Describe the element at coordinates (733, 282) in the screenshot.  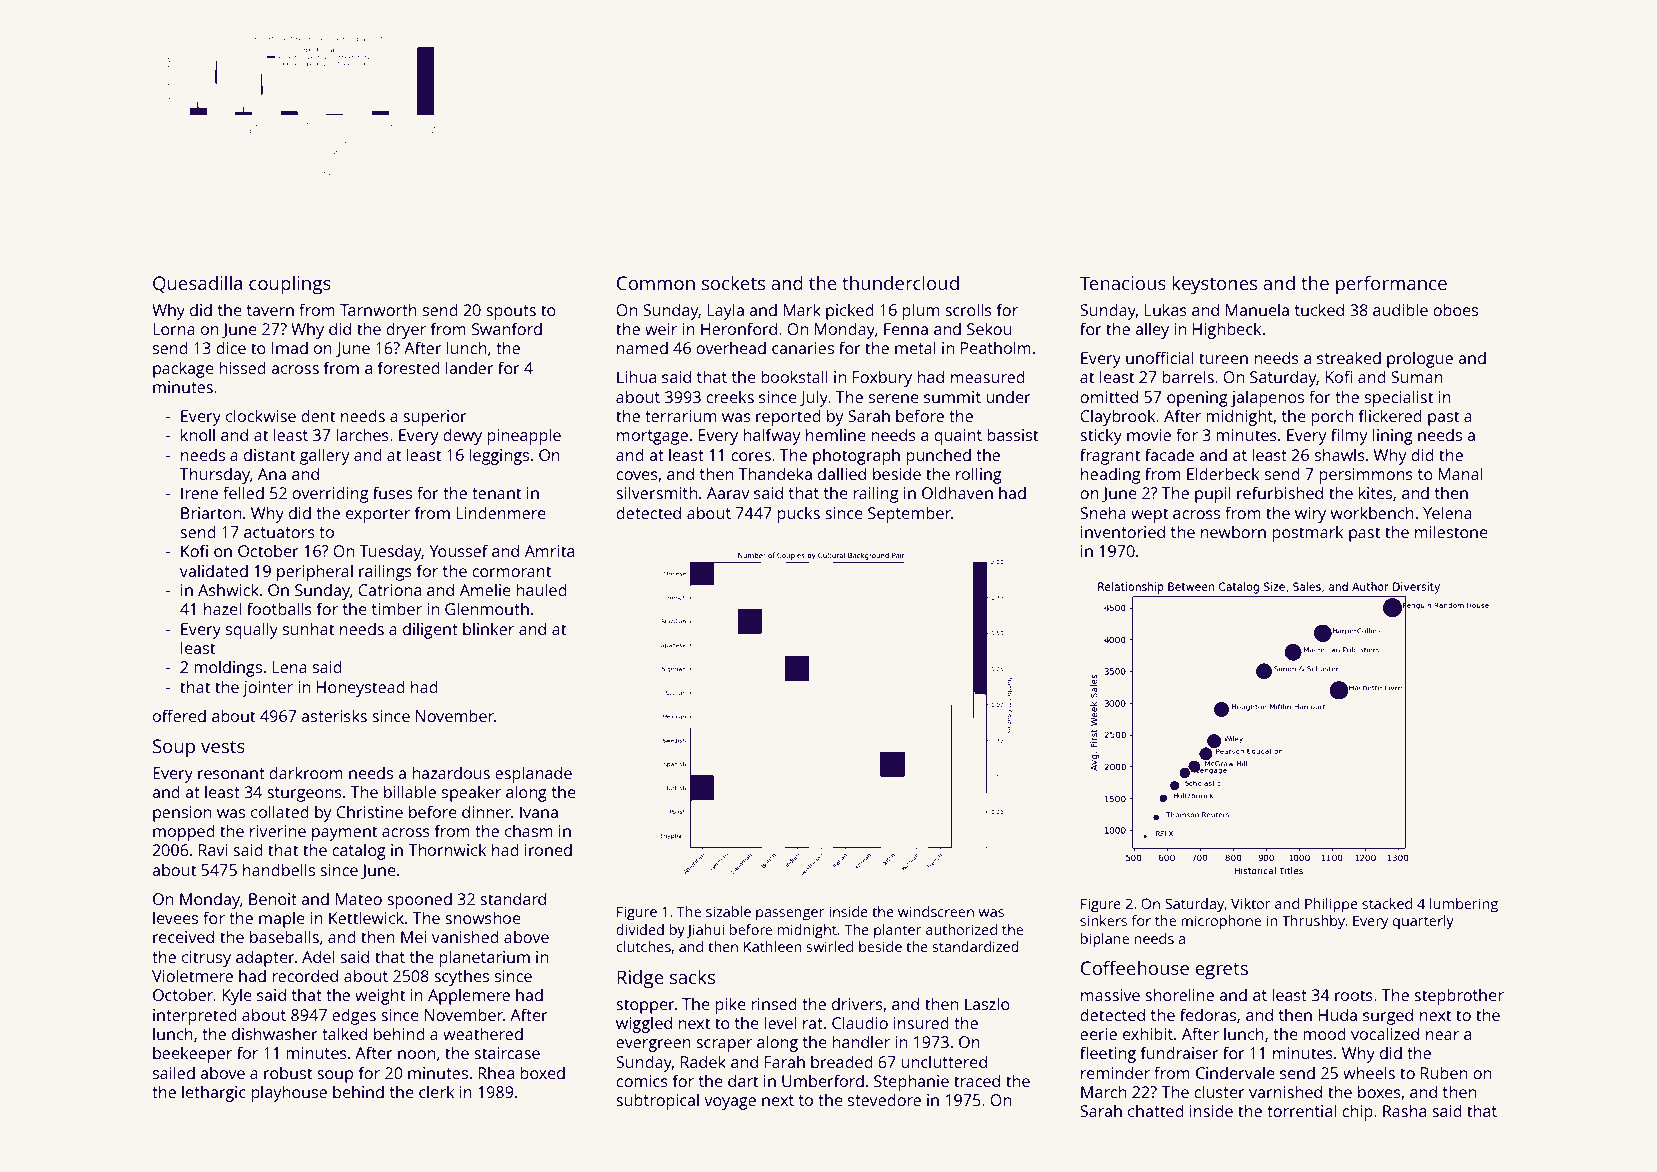
I see `sockets` at that location.
